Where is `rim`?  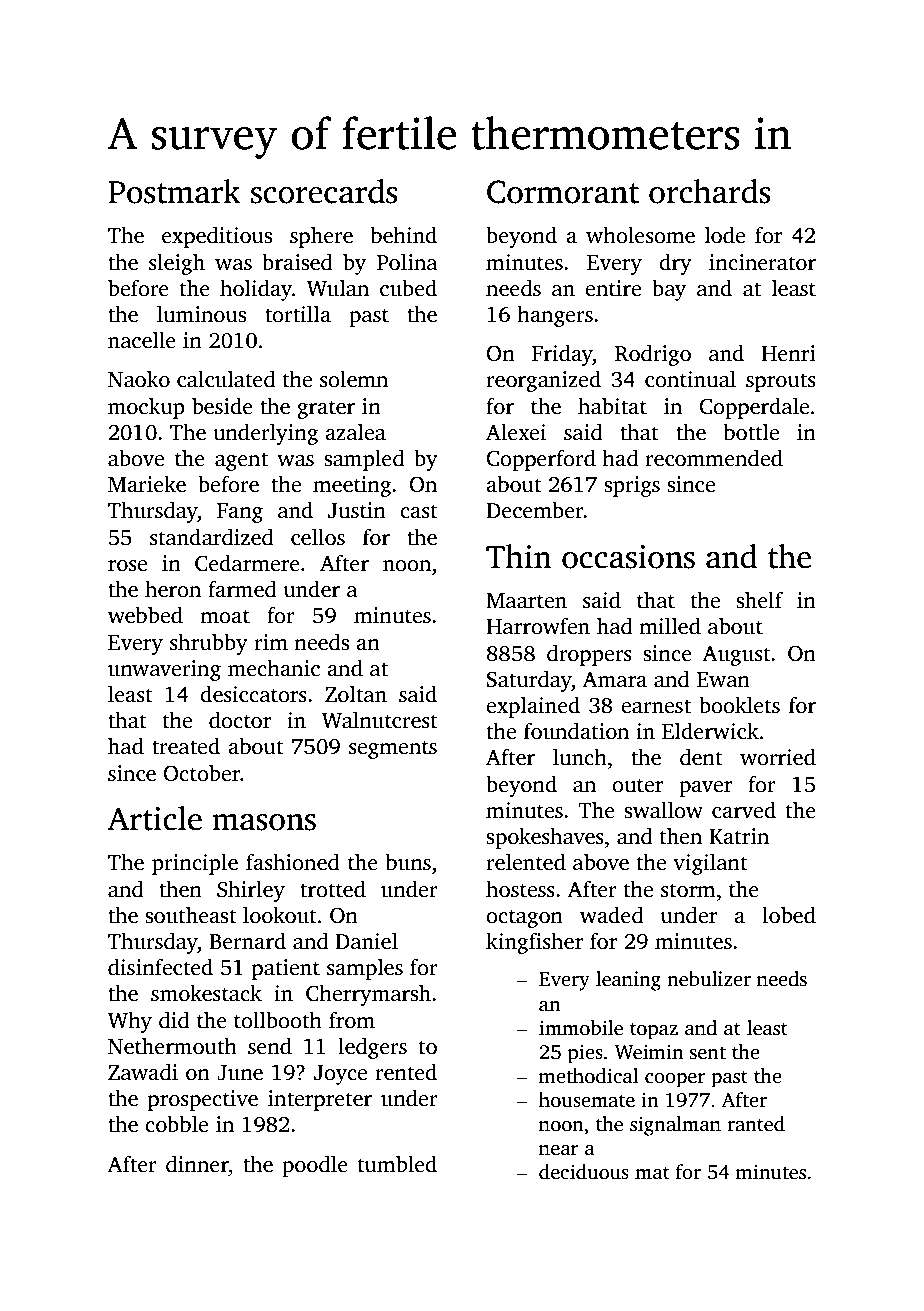
rim is located at coordinates (271, 642).
